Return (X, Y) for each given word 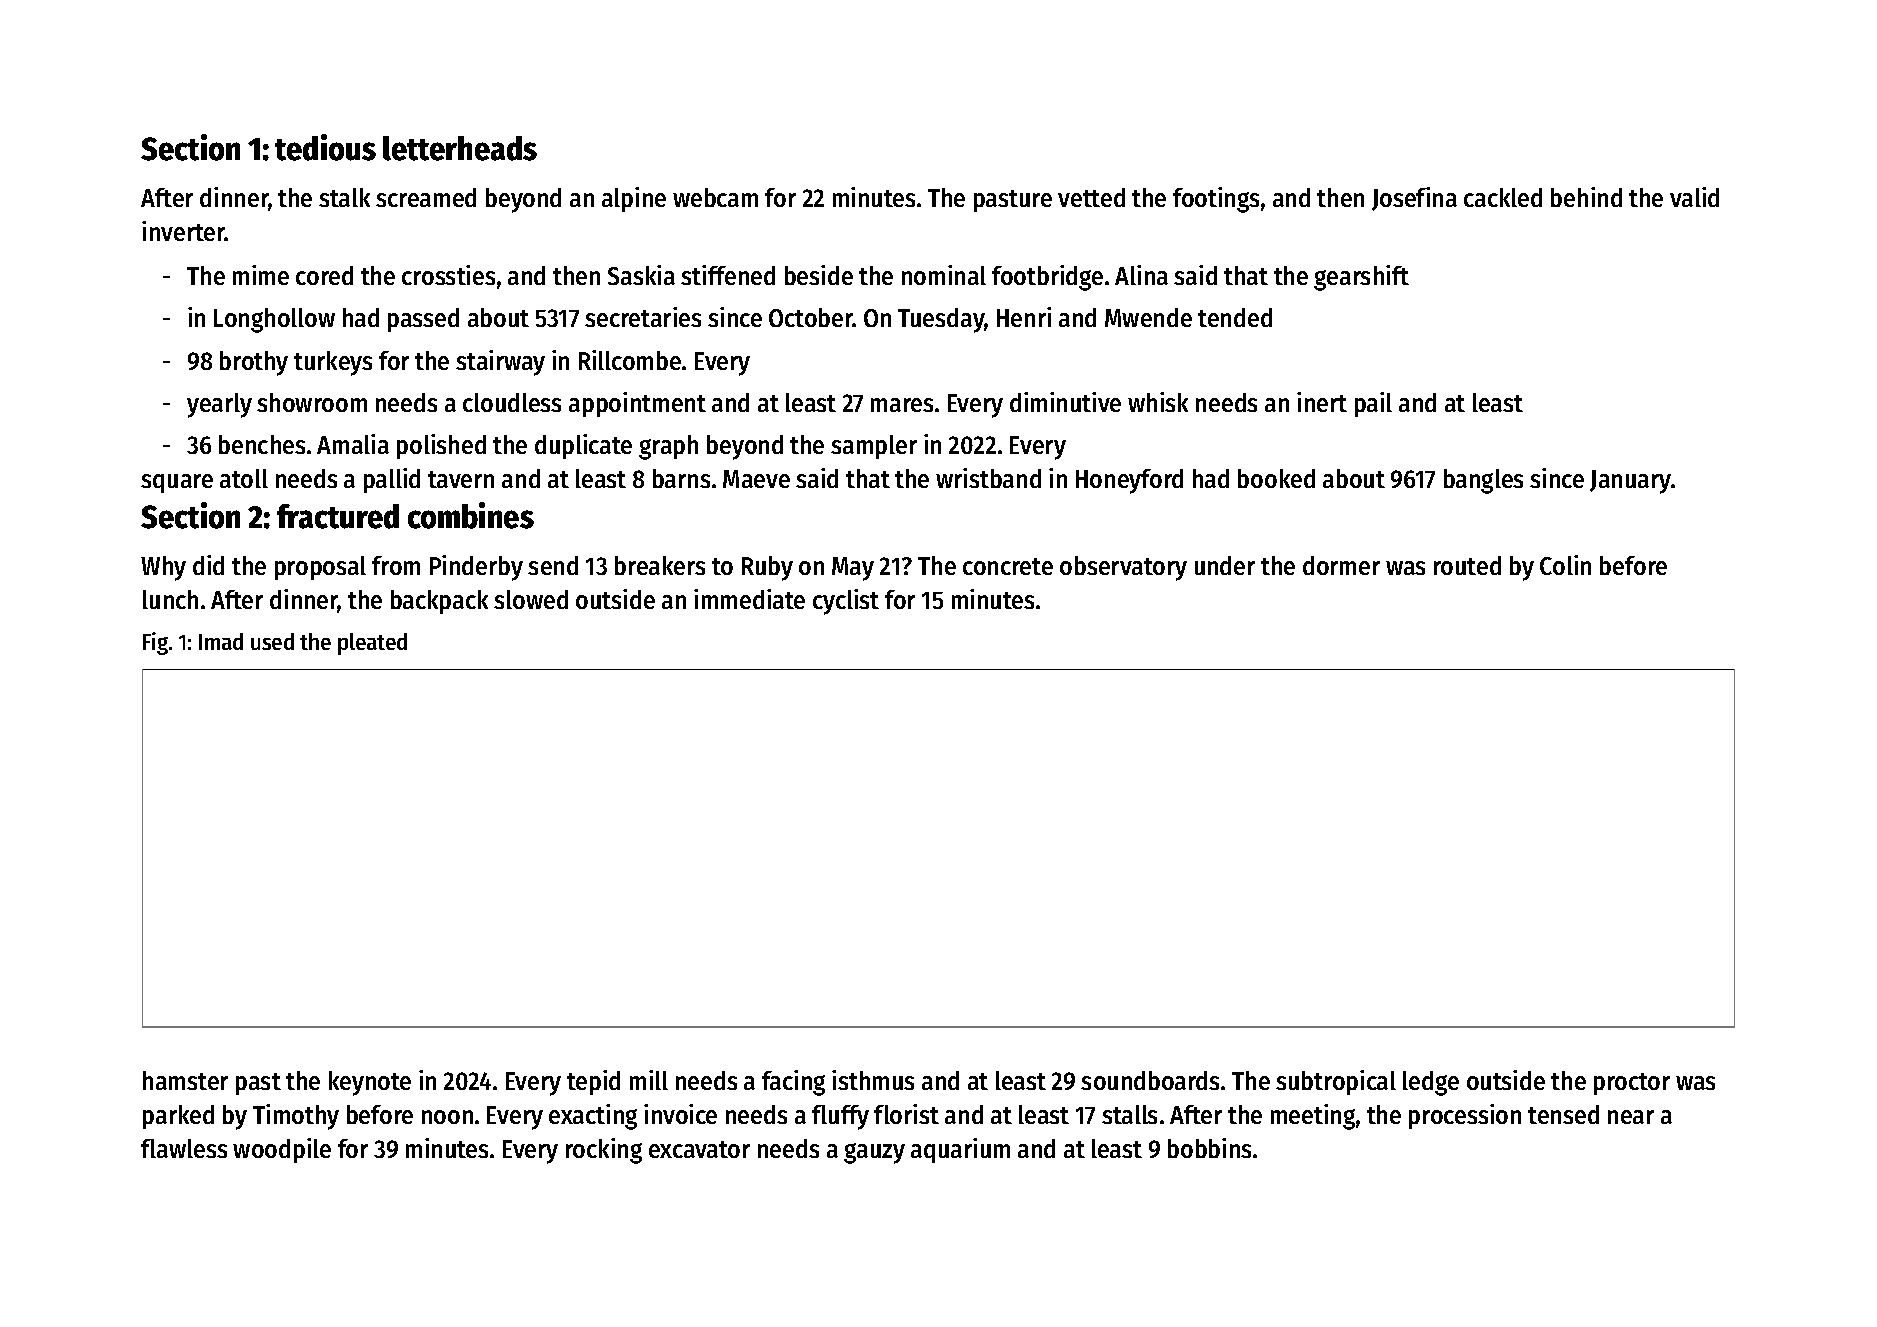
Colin (1565, 565)
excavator (699, 1149)
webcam (715, 197)
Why (163, 568)
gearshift (1361, 278)
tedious (325, 147)
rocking (604, 1151)
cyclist (846, 602)
